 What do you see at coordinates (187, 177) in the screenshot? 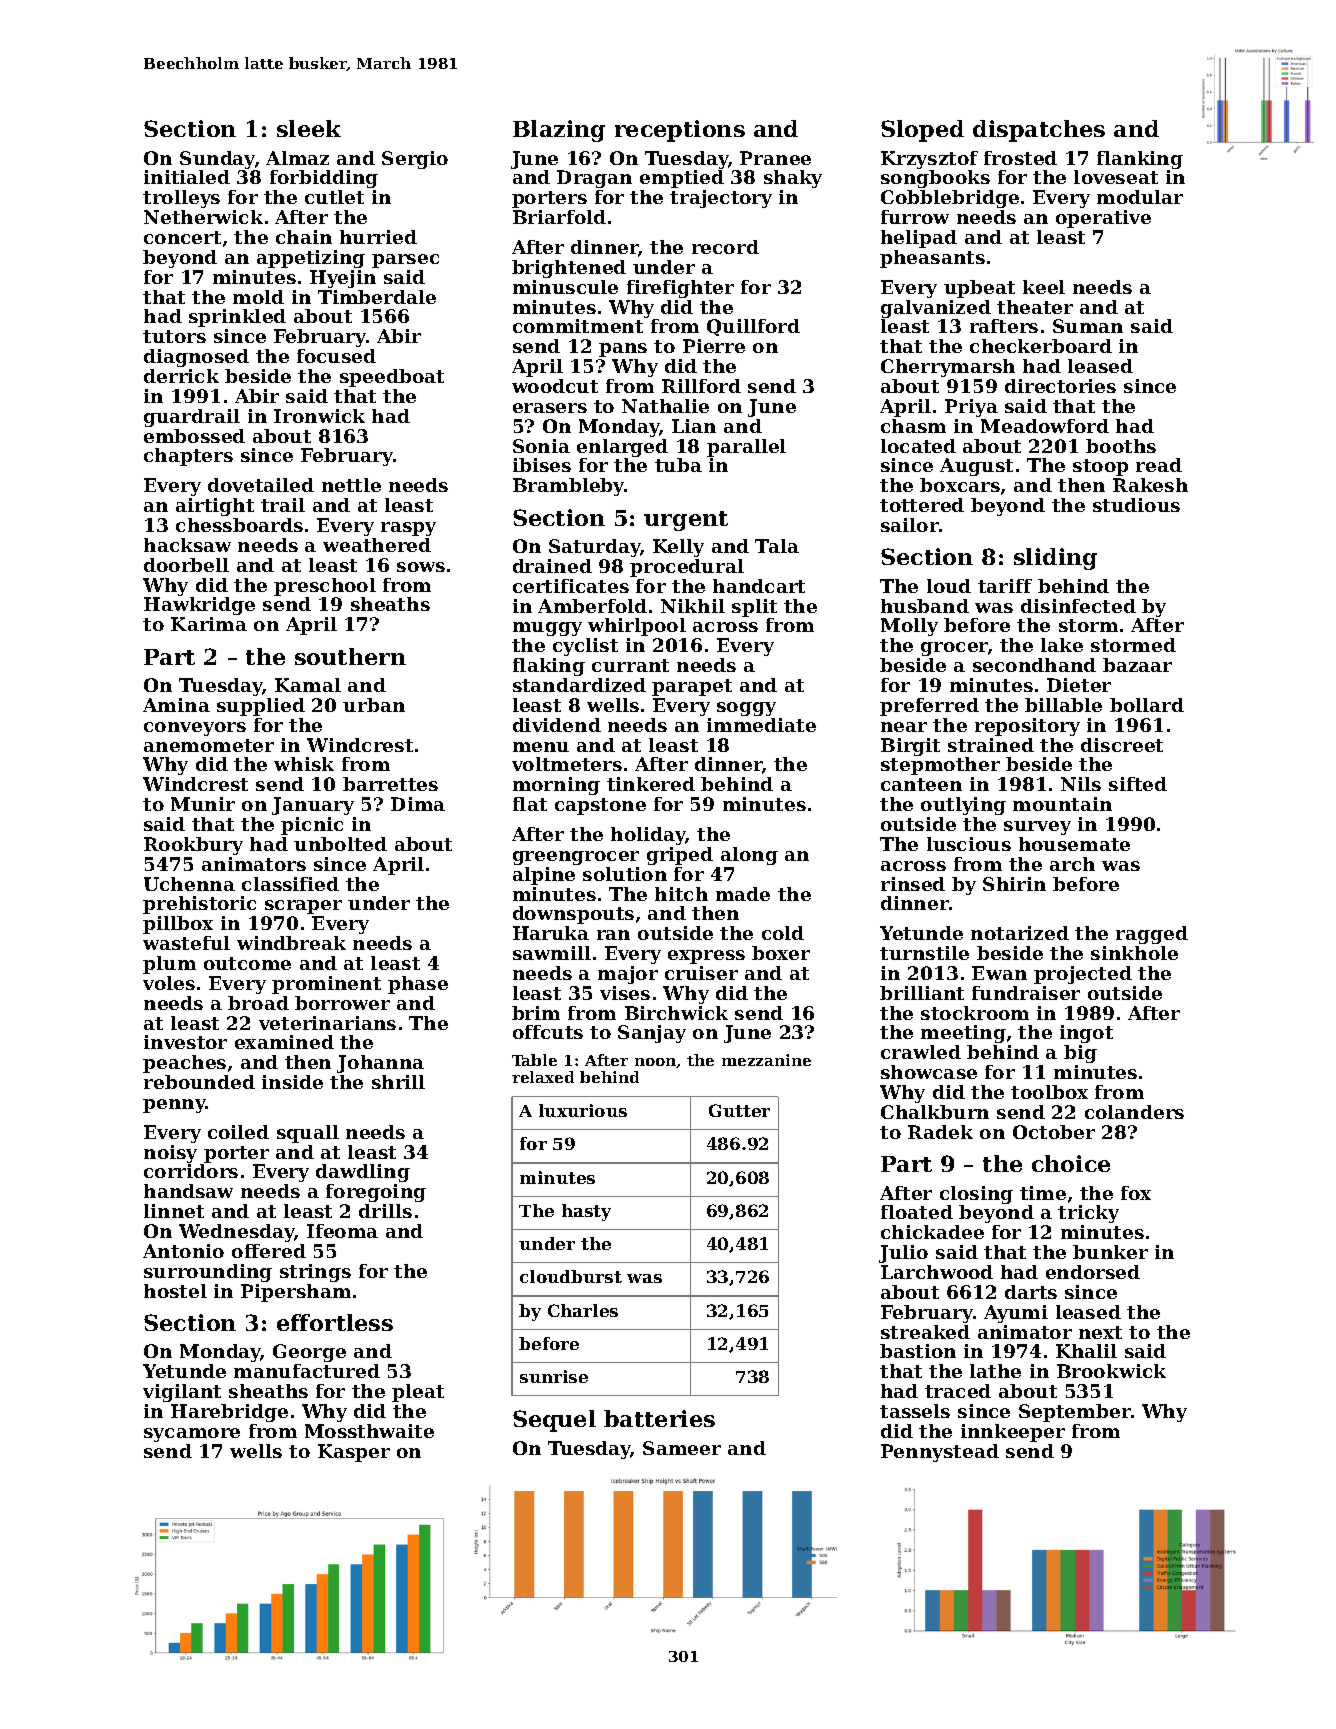
I see `initialed` at bounding box center [187, 177].
